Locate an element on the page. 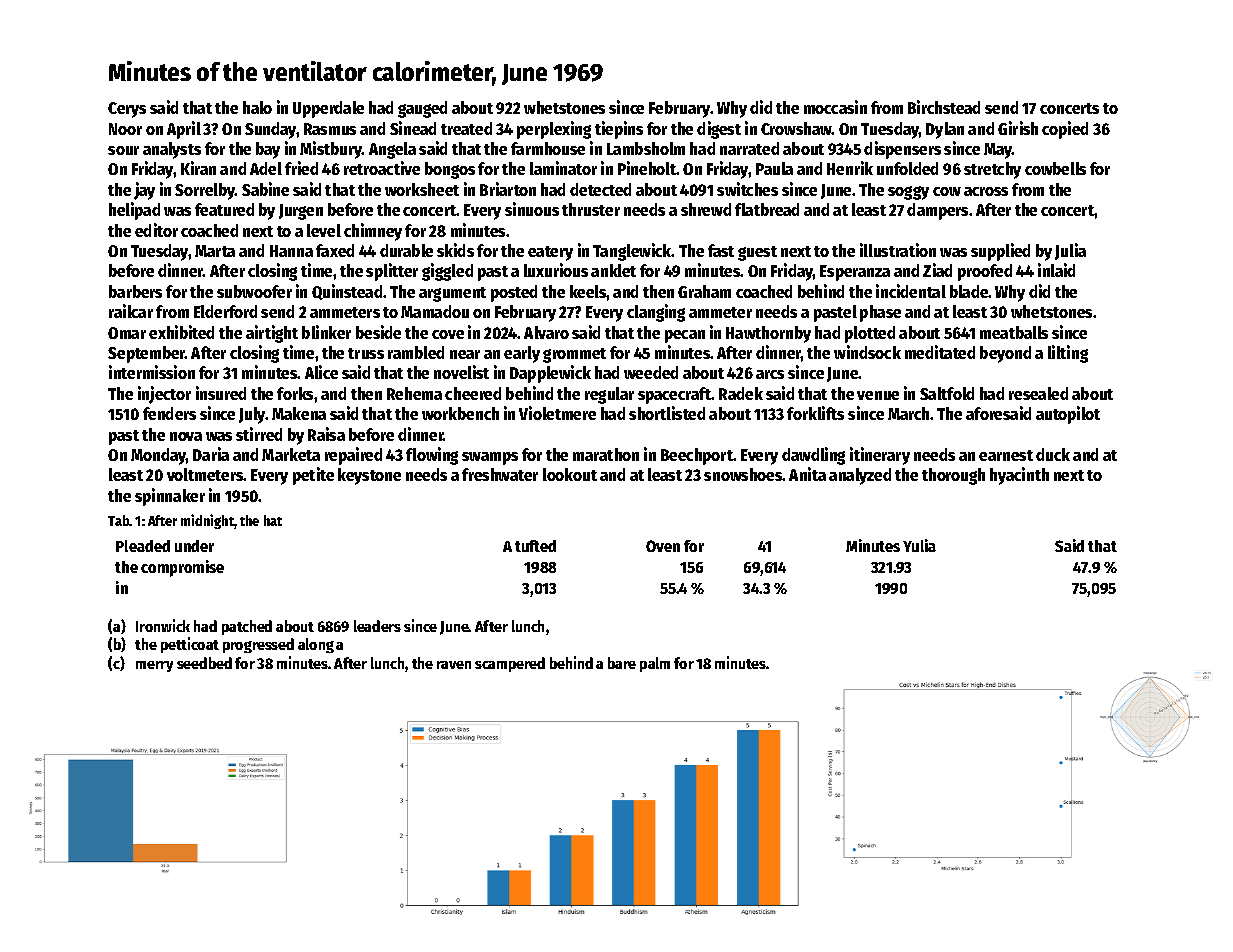 Image resolution: width=1233 pixels, height=952 pixels. blinker is located at coordinates (326, 332).
